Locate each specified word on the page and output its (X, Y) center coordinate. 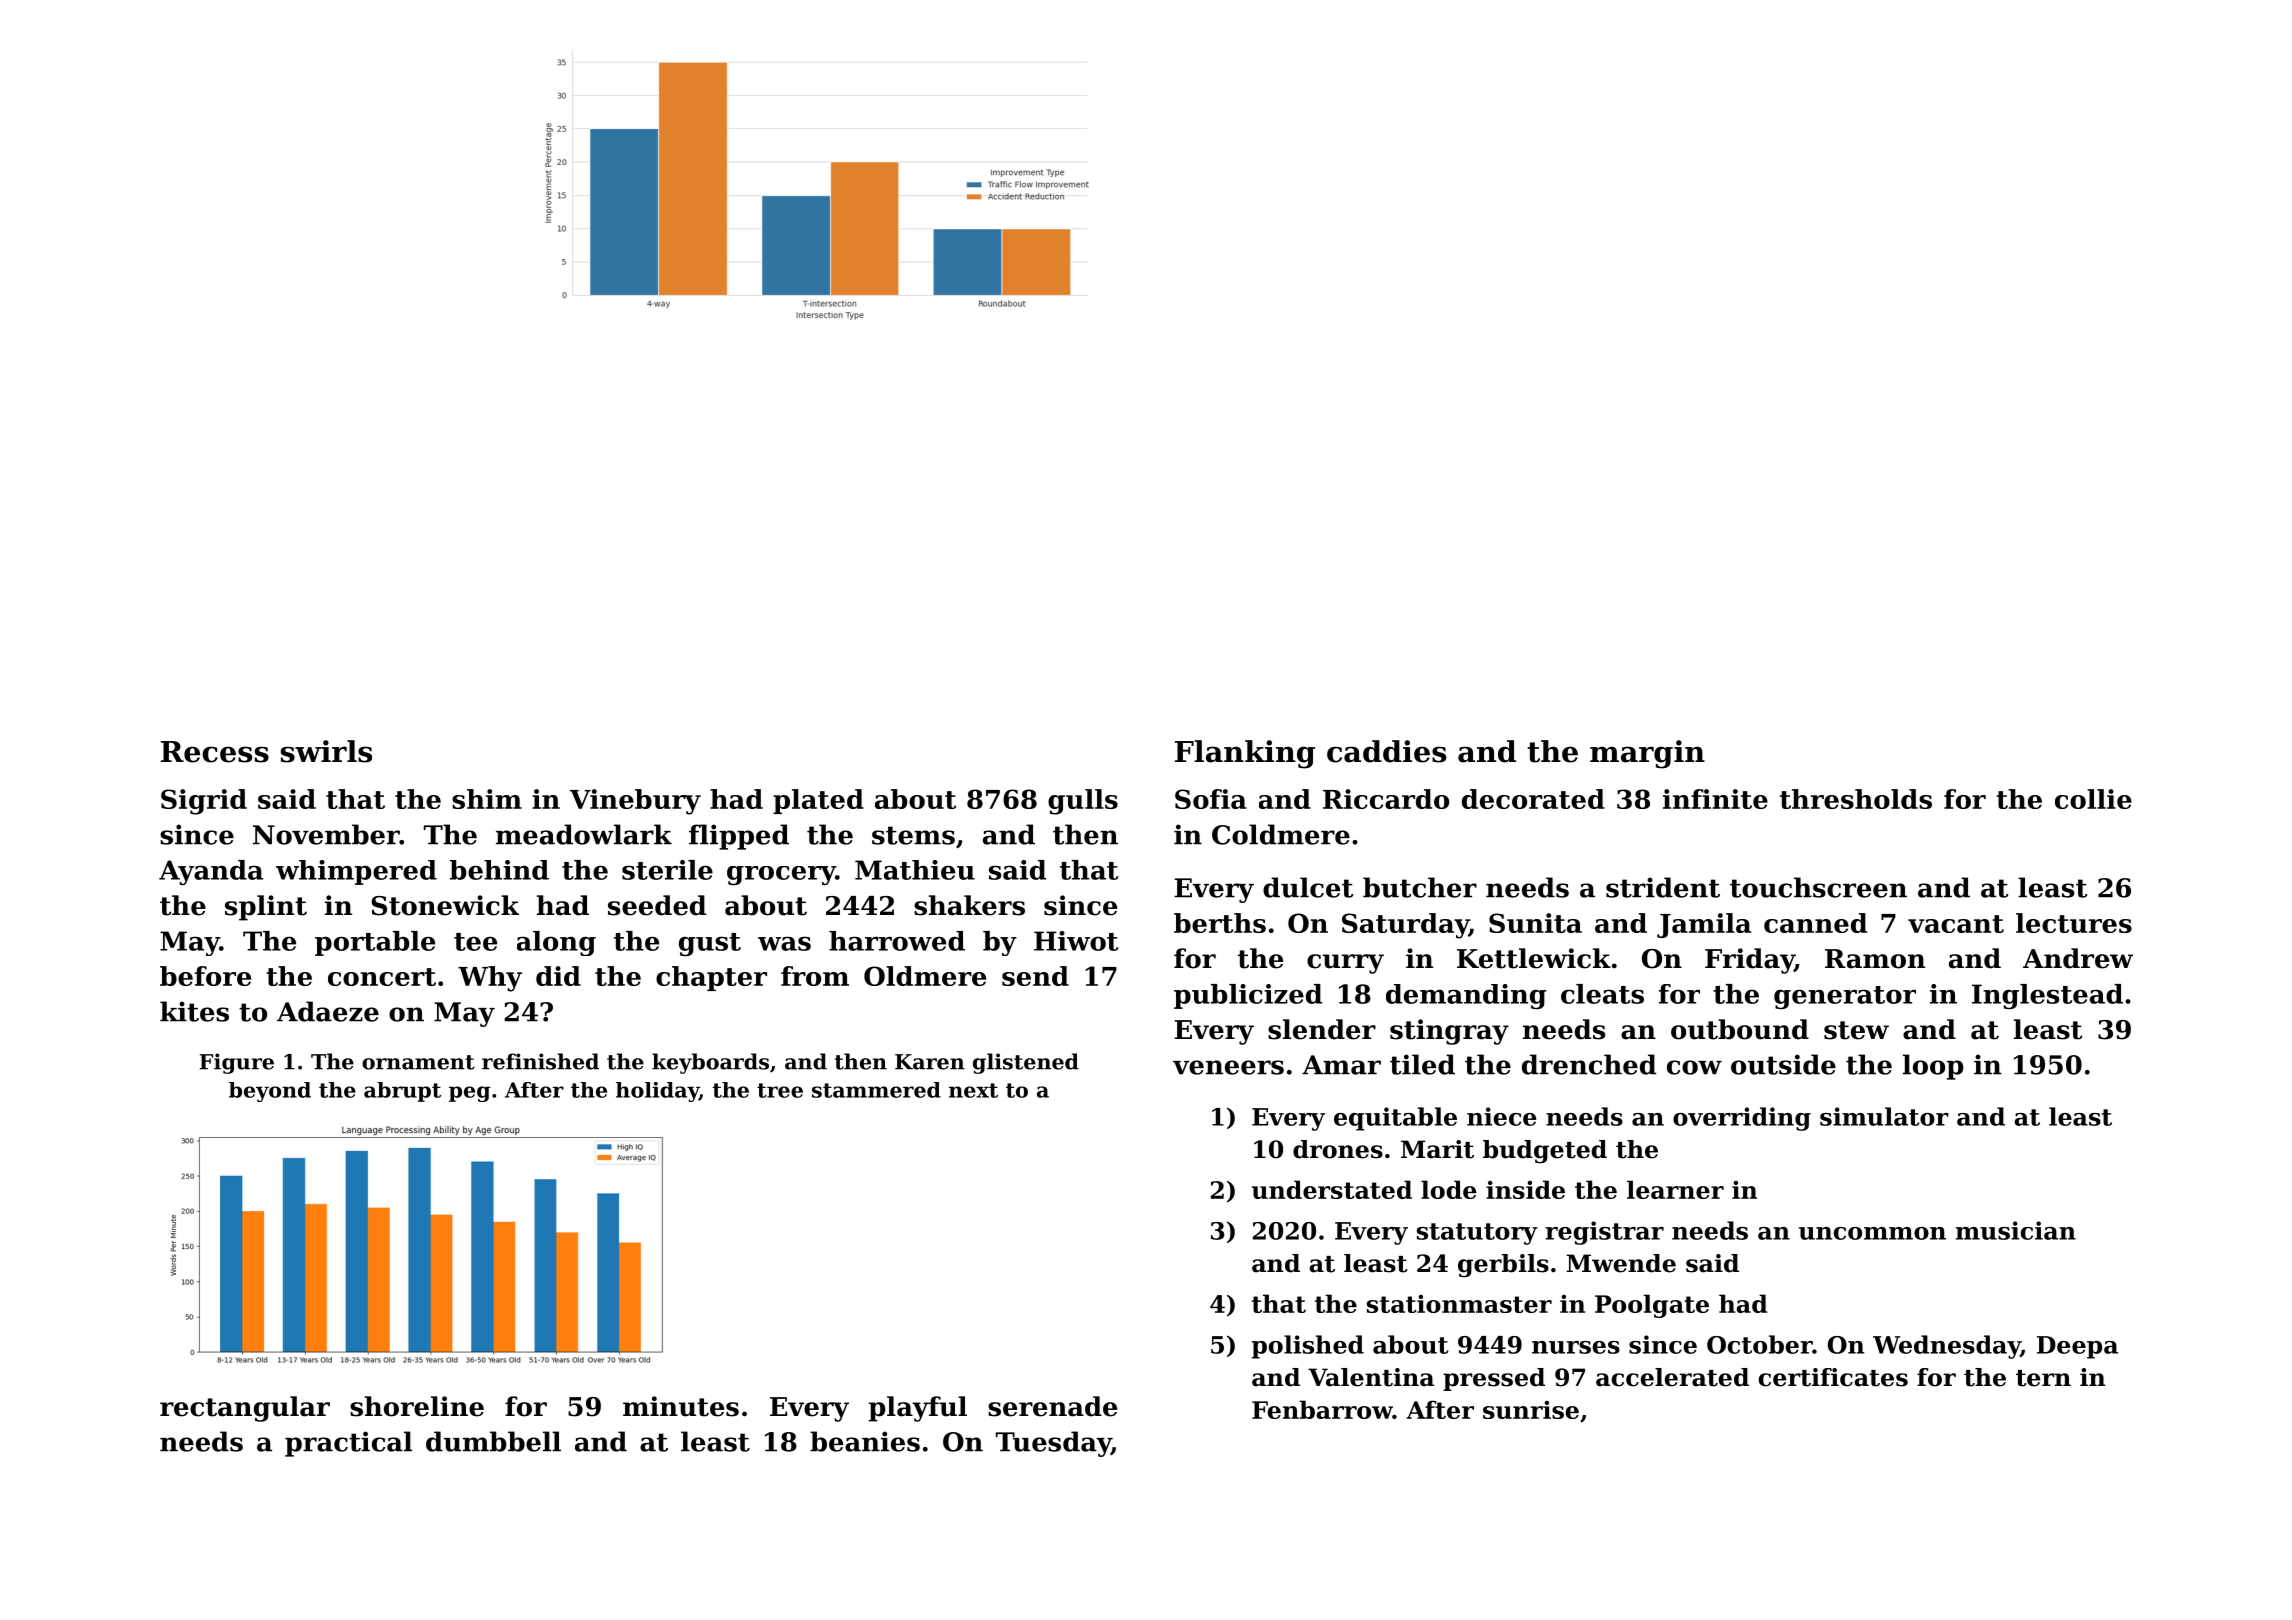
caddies (1386, 751)
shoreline (417, 1406)
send (1035, 976)
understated (1332, 1189)
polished (1308, 1347)
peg (469, 1094)
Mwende (1621, 1263)
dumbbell (493, 1441)
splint (266, 908)
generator (1845, 997)
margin (1647, 754)
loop (1933, 1067)
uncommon (1872, 1233)
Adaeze (328, 1011)
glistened (1026, 1063)
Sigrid (204, 802)
